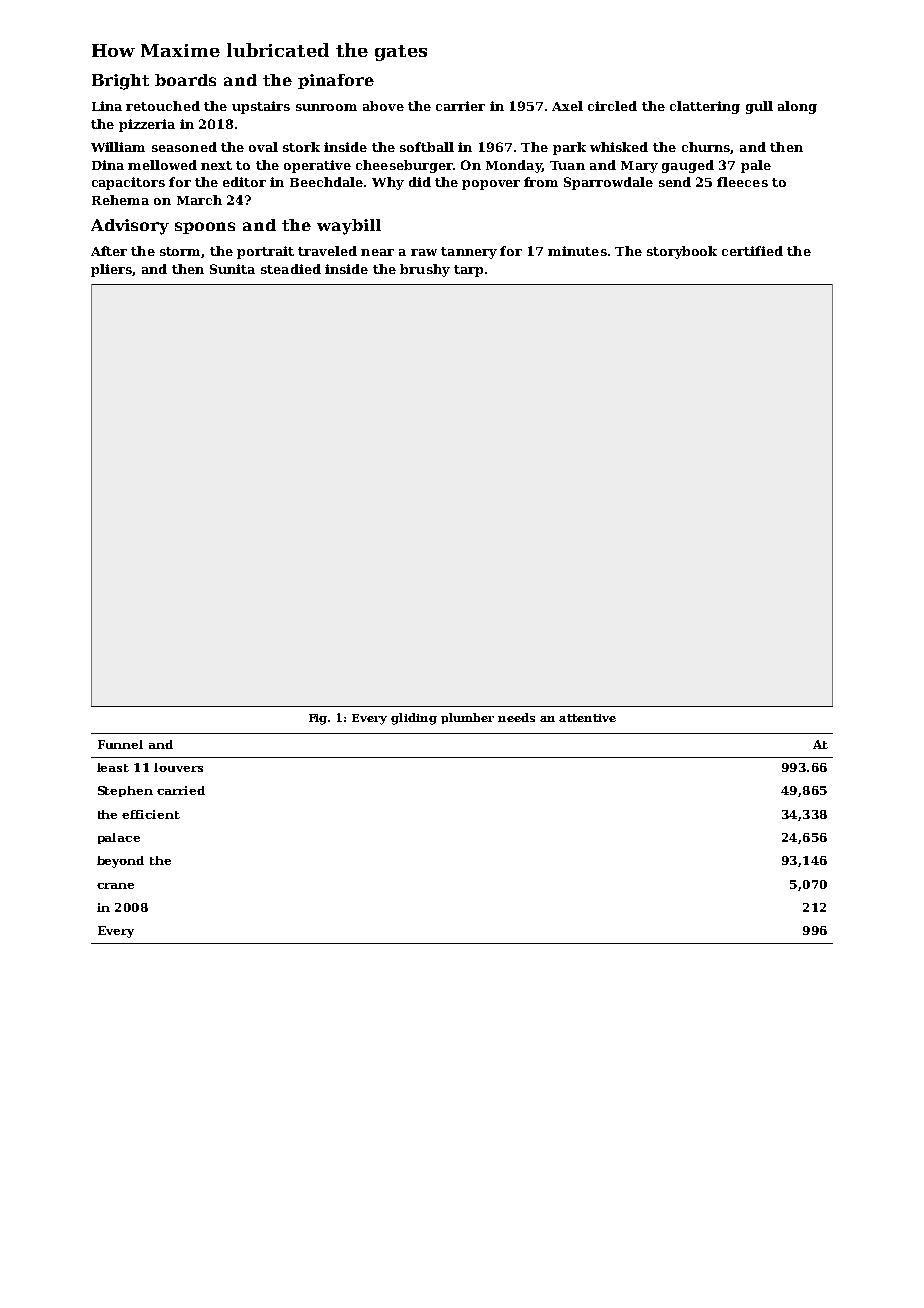 This document has height=1308, width=924. Describe the element at coordinates (516, 717) in the document. I see `needs` at that location.
